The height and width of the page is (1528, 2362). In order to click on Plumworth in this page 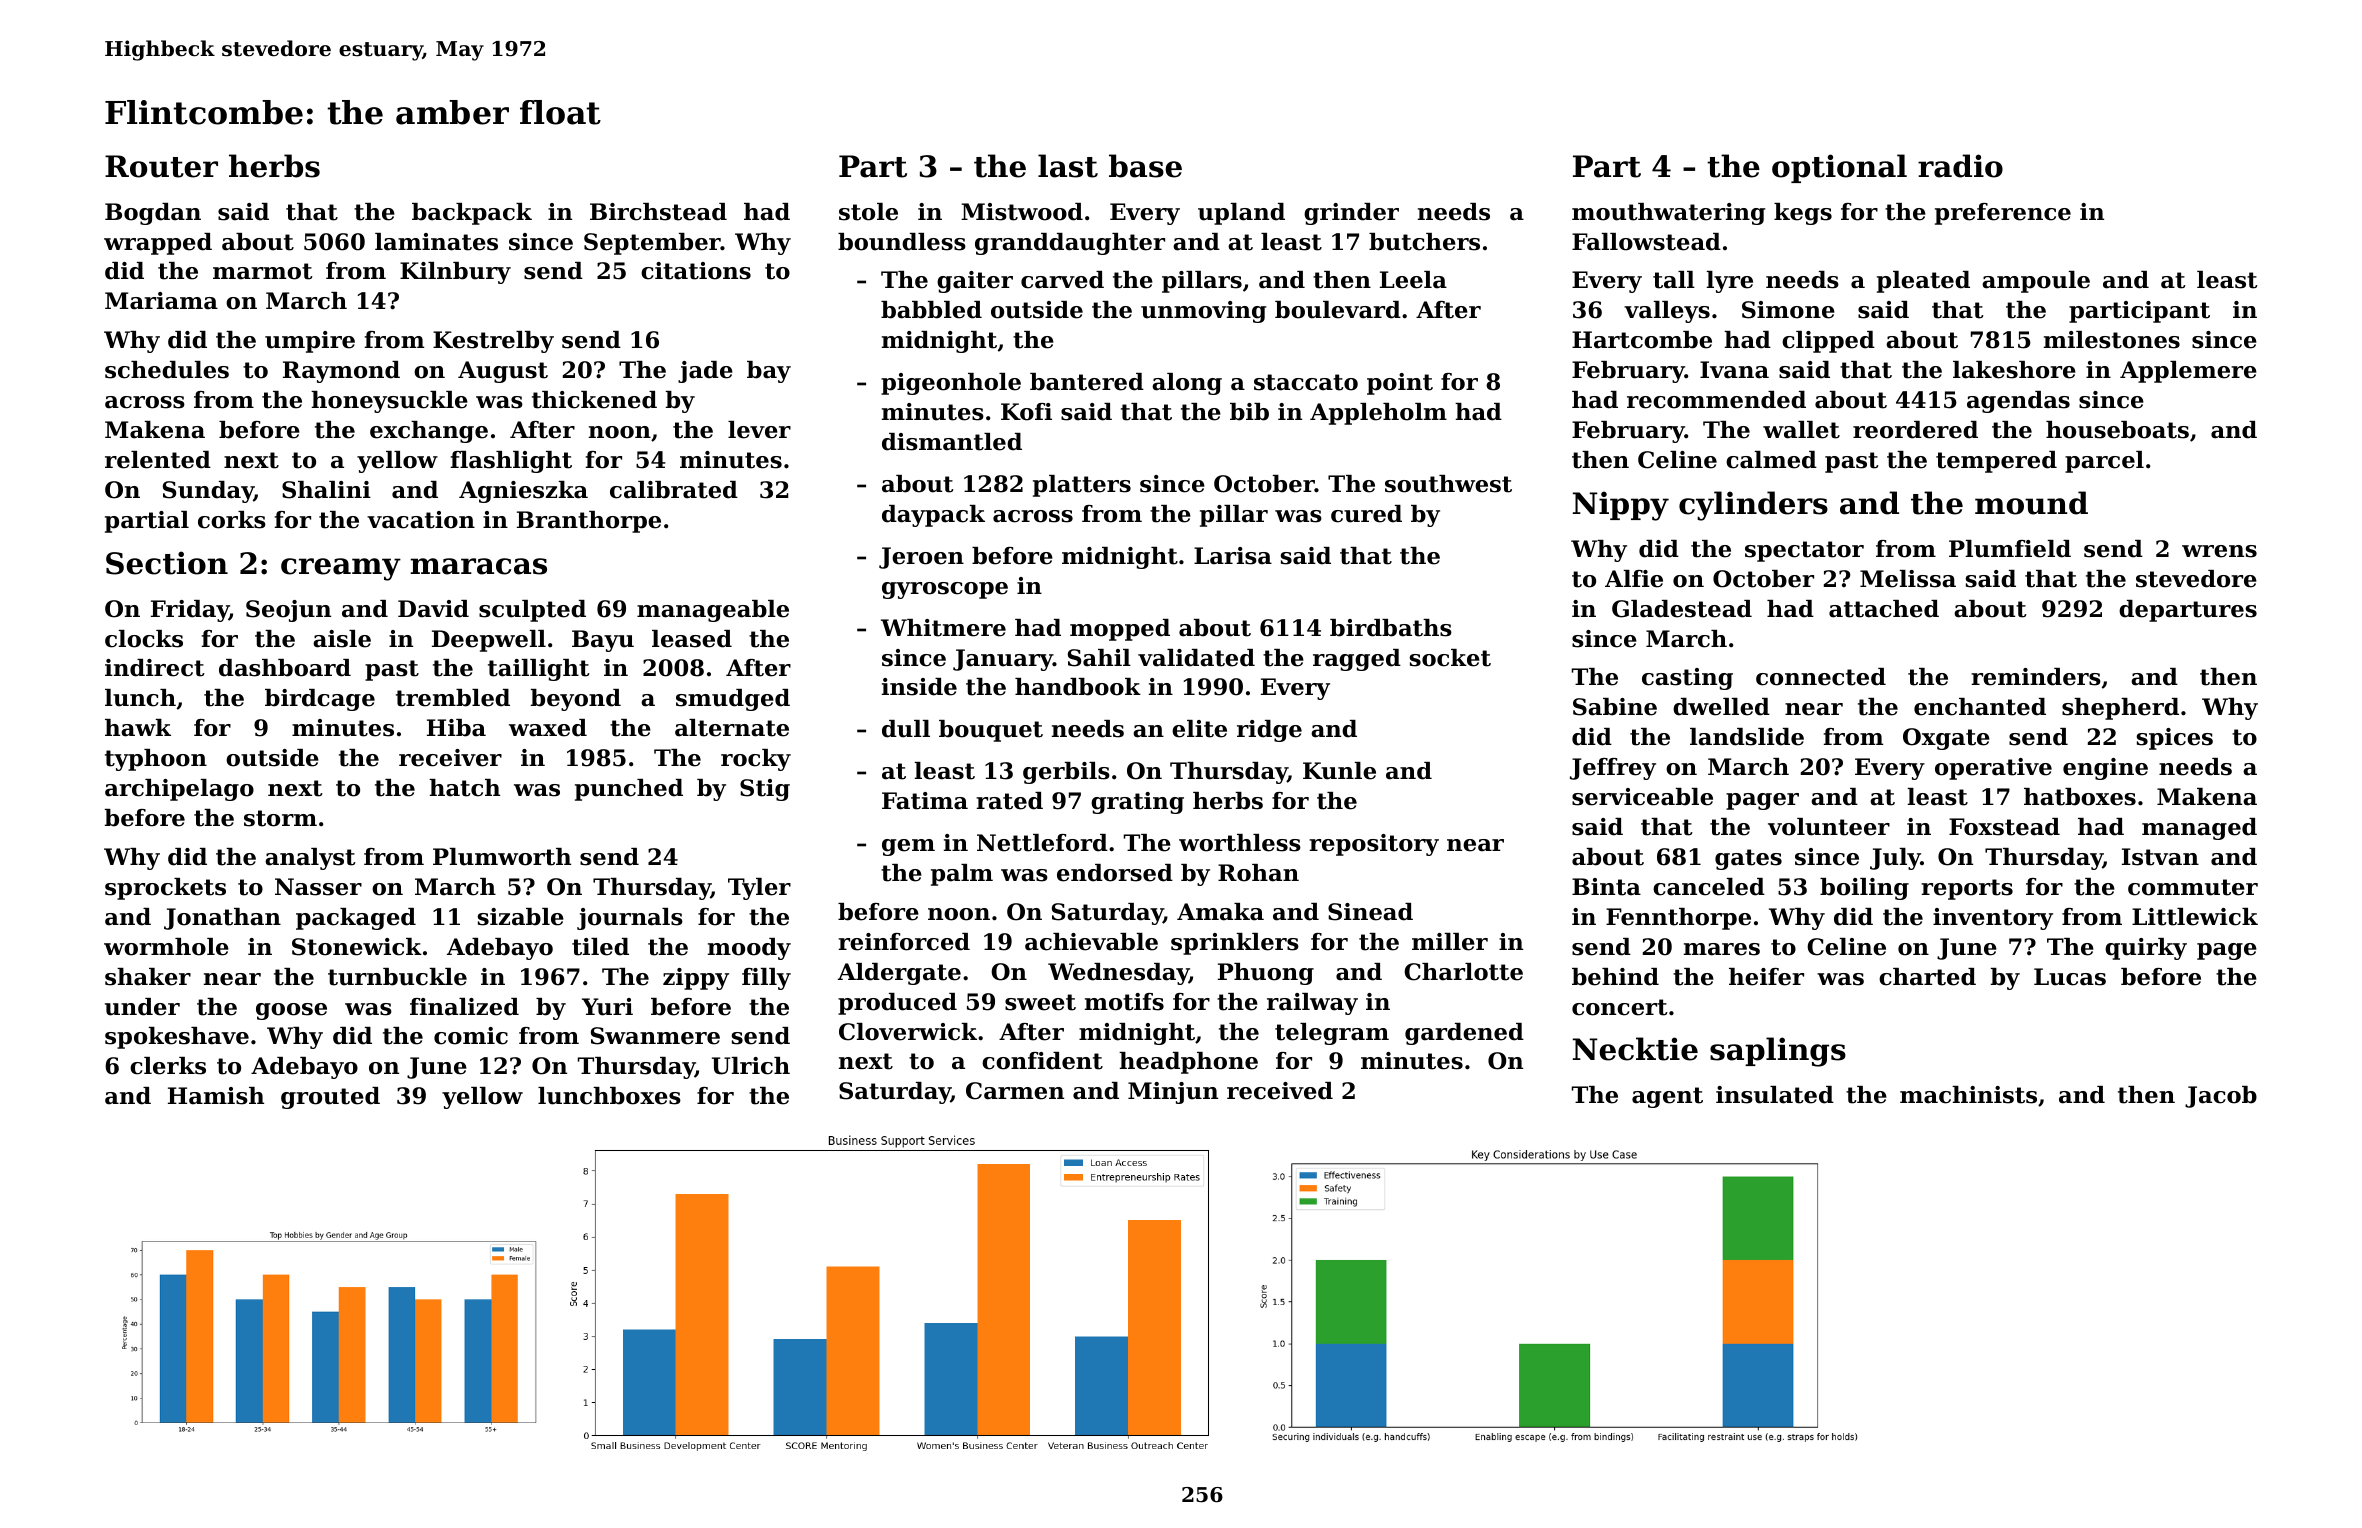, I will do `click(502, 857)`.
